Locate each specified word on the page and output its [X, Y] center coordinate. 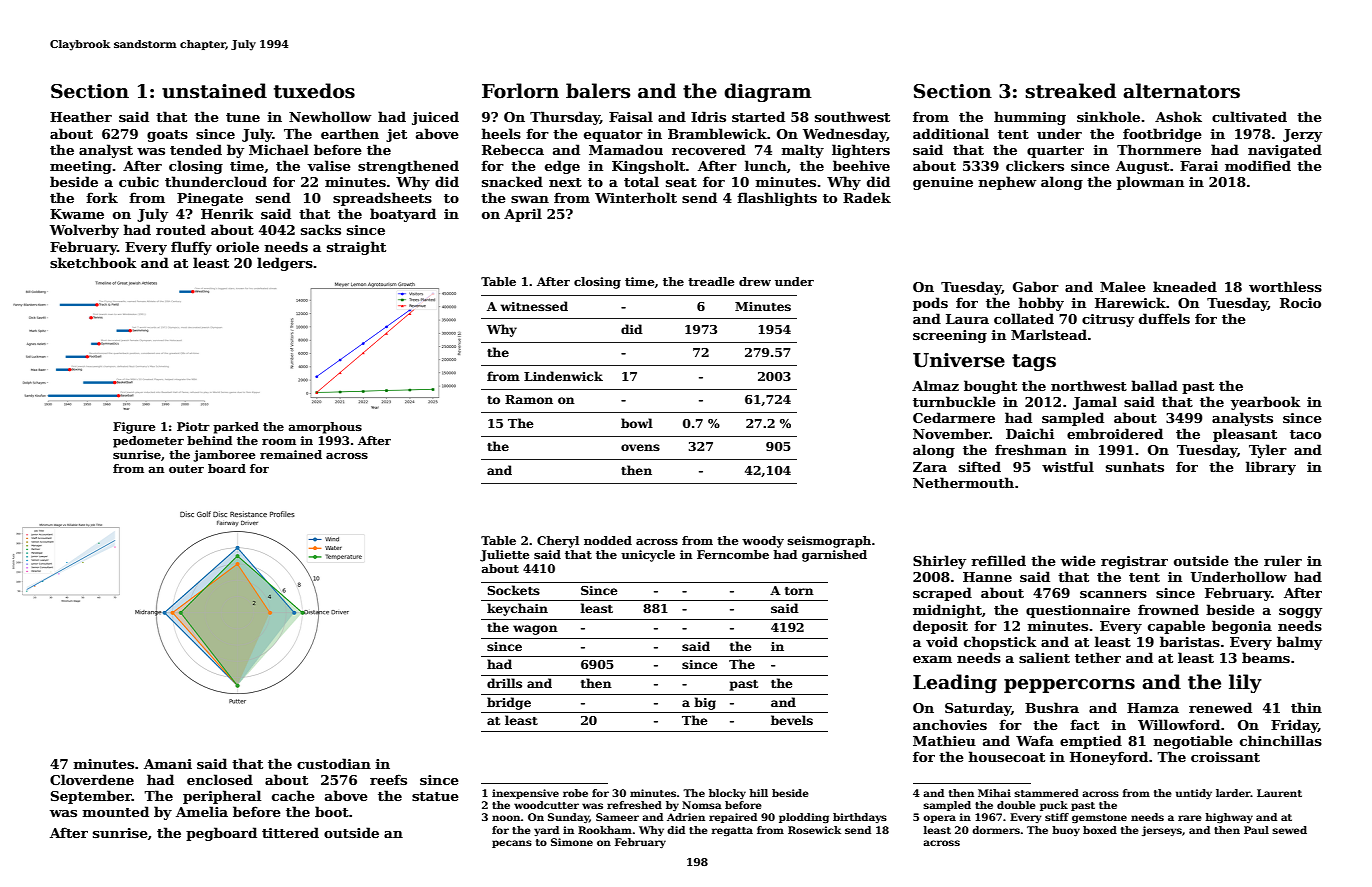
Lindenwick [563, 376]
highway [1229, 818]
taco [1305, 434]
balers [598, 91]
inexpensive [525, 794]
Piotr [193, 426]
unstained [214, 91]
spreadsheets [382, 199]
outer [186, 469]
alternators [1181, 91]
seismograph [829, 542]
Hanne [987, 577]
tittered [290, 832]
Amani [168, 764]
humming [1030, 118]
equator [613, 136]
